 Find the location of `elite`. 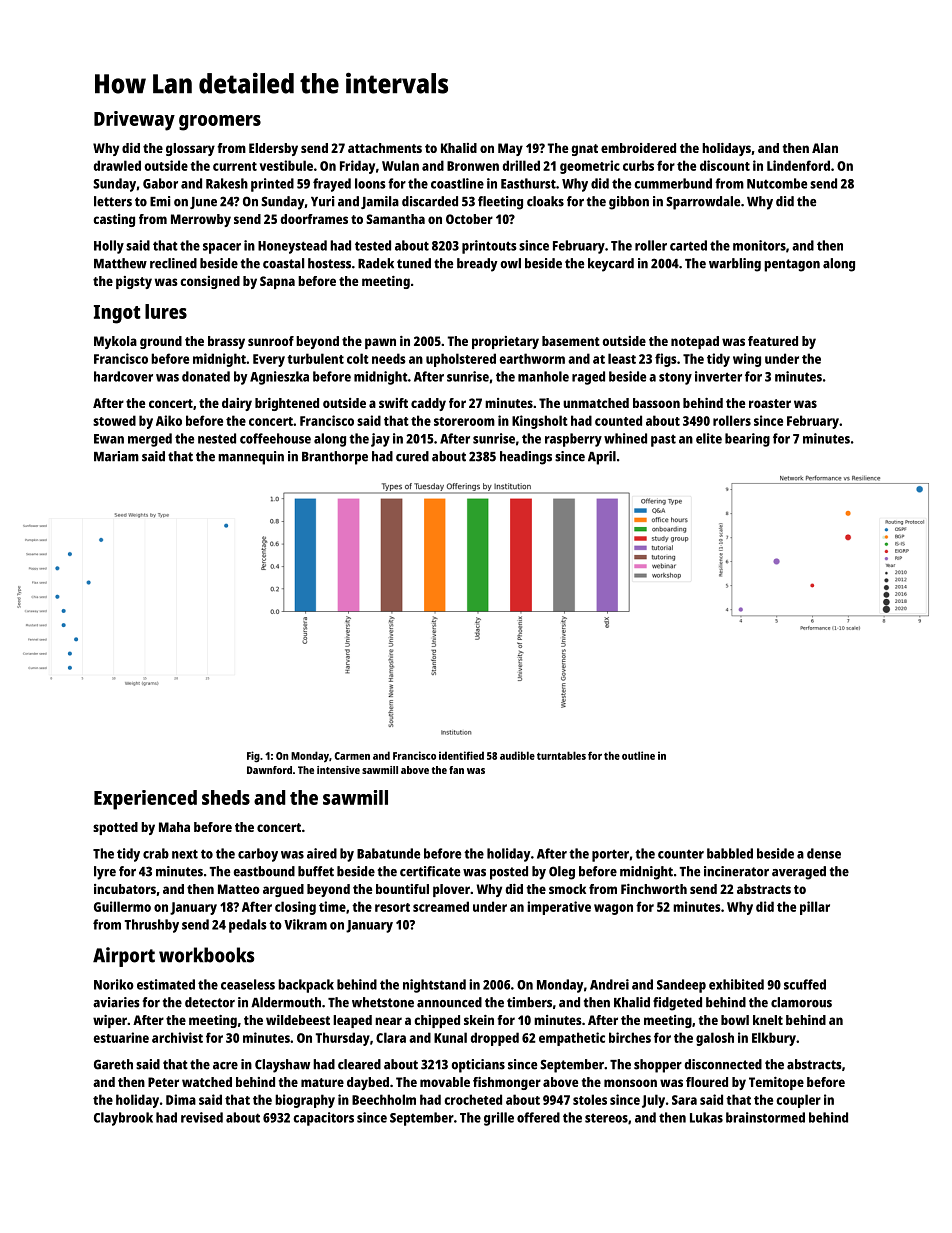

elite is located at coordinates (709, 438).
